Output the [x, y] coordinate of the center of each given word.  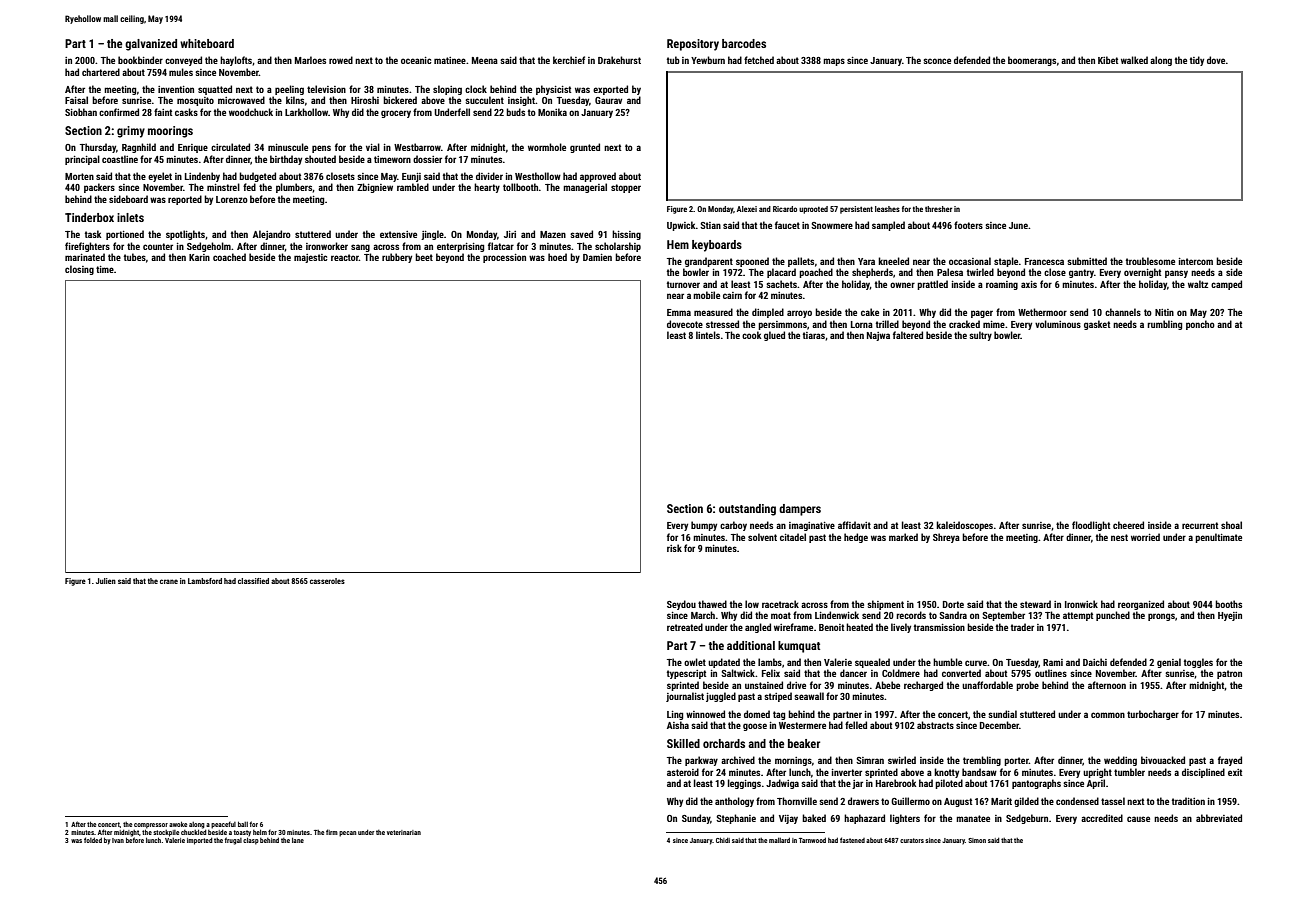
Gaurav [608, 100]
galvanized [151, 45]
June [1018, 225]
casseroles [327, 581]
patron [1229, 674]
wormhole [547, 147]
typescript [686, 674]
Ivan [118, 840]
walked [1134, 60]
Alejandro [272, 235]
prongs [1161, 617]
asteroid [683, 772]
